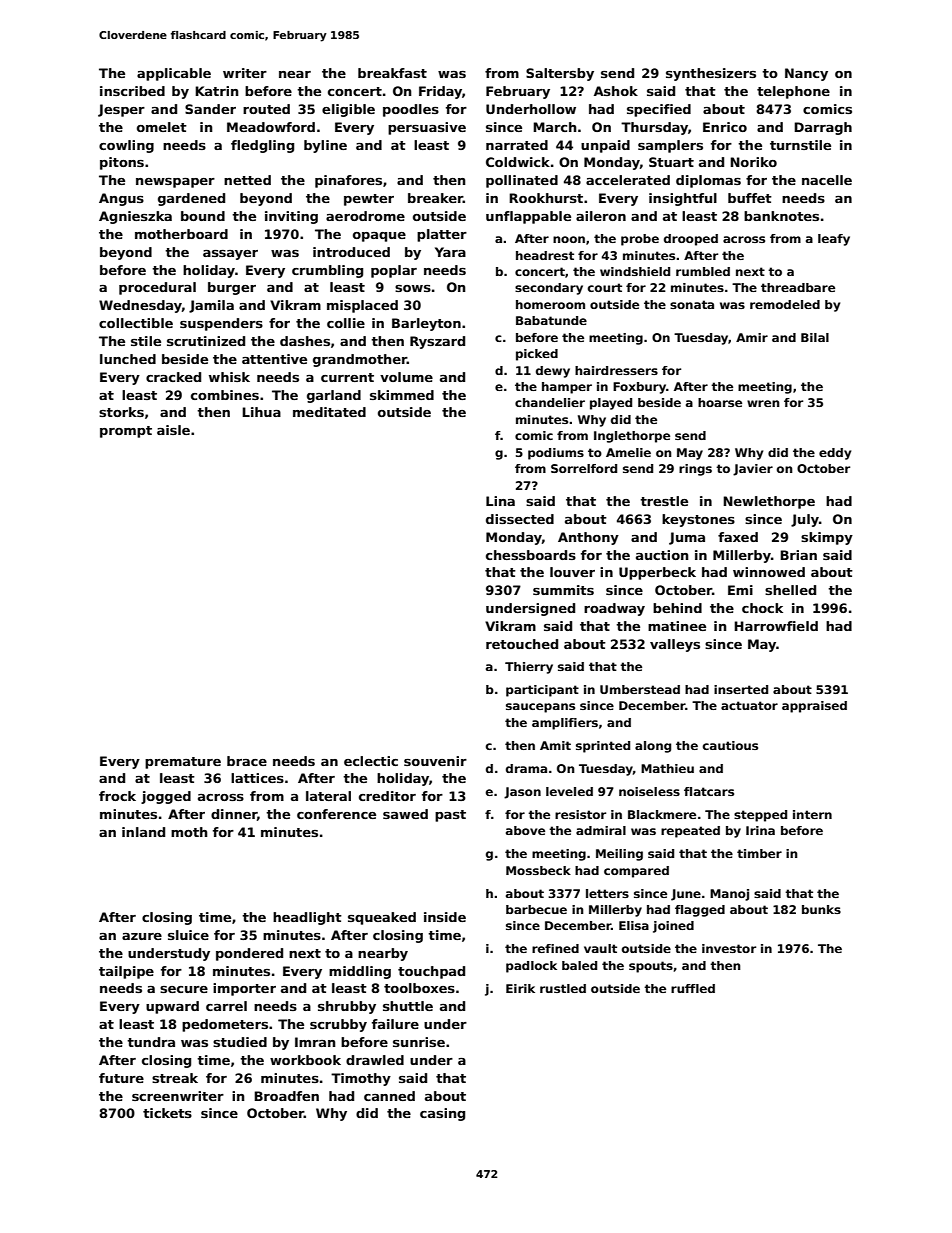 The image size is (952, 1233). What do you see at coordinates (247, 761) in the screenshot?
I see `brace` at bounding box center [247, 761].
